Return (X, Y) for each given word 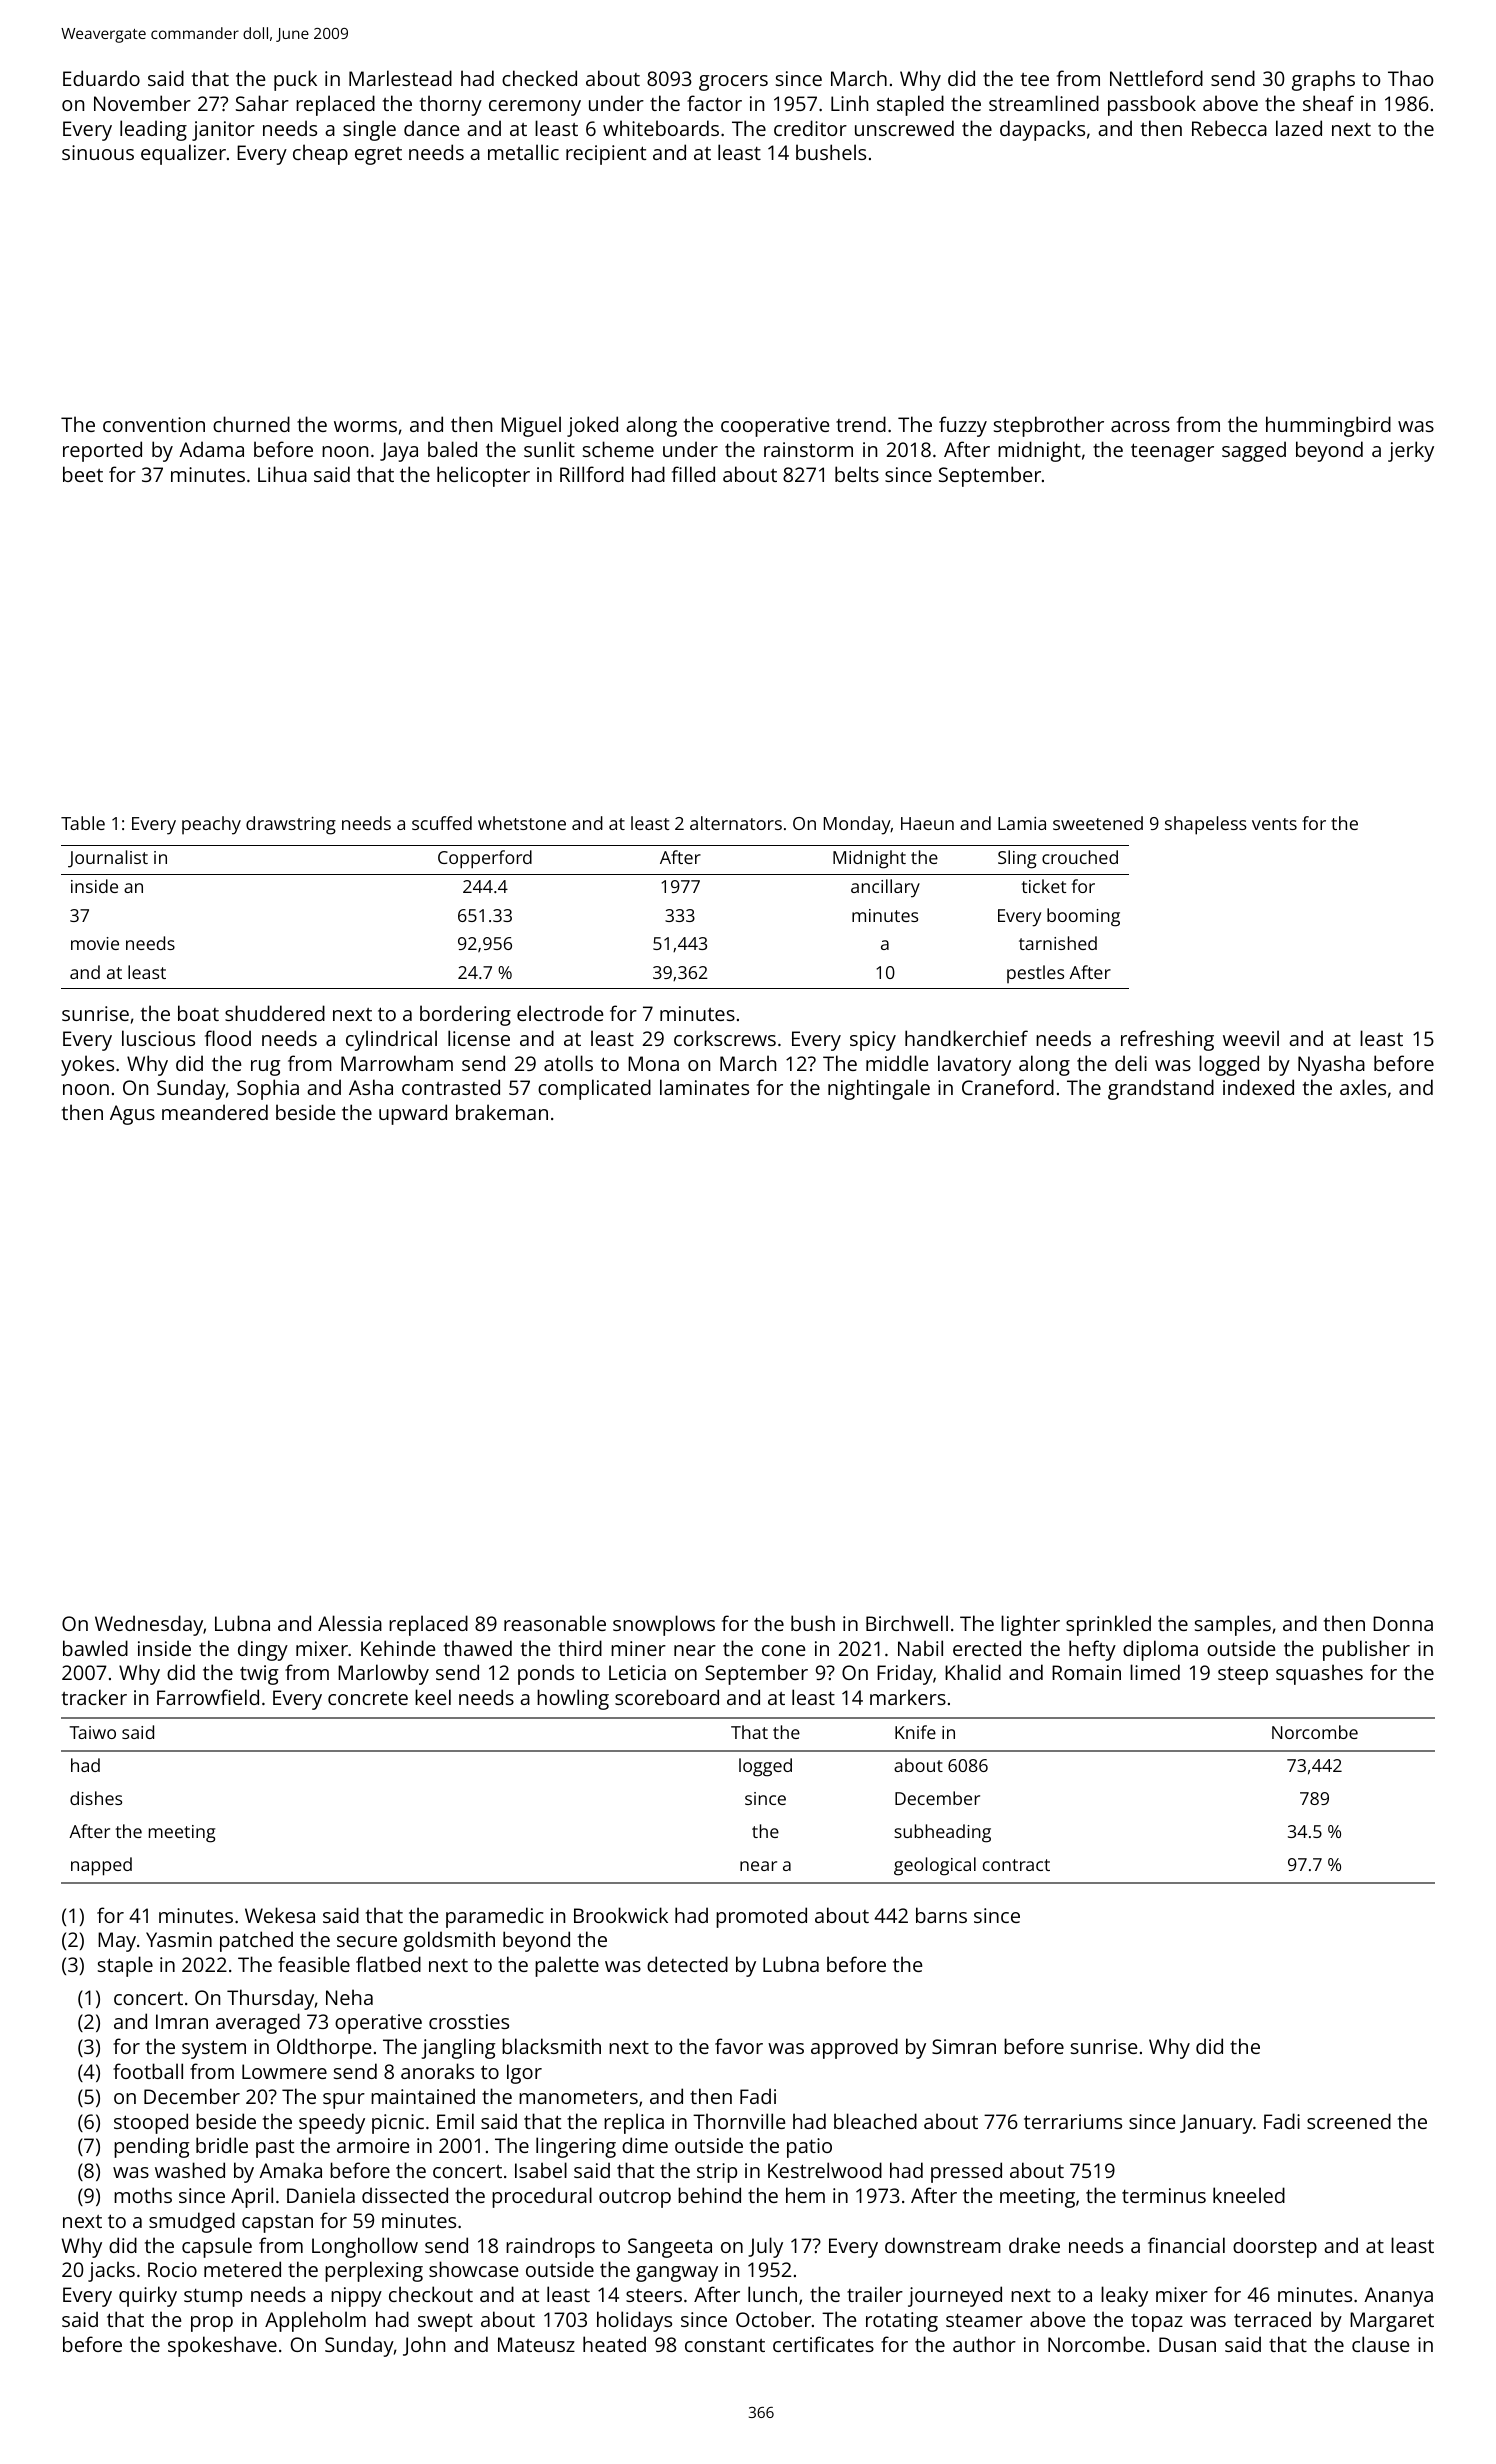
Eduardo (101, 78)
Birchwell (907, 1623)
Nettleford (1156, 78)
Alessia (350, 1623)
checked (539, 78)
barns (941, 1915)
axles (1363, 1087)
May (117, 1942)
